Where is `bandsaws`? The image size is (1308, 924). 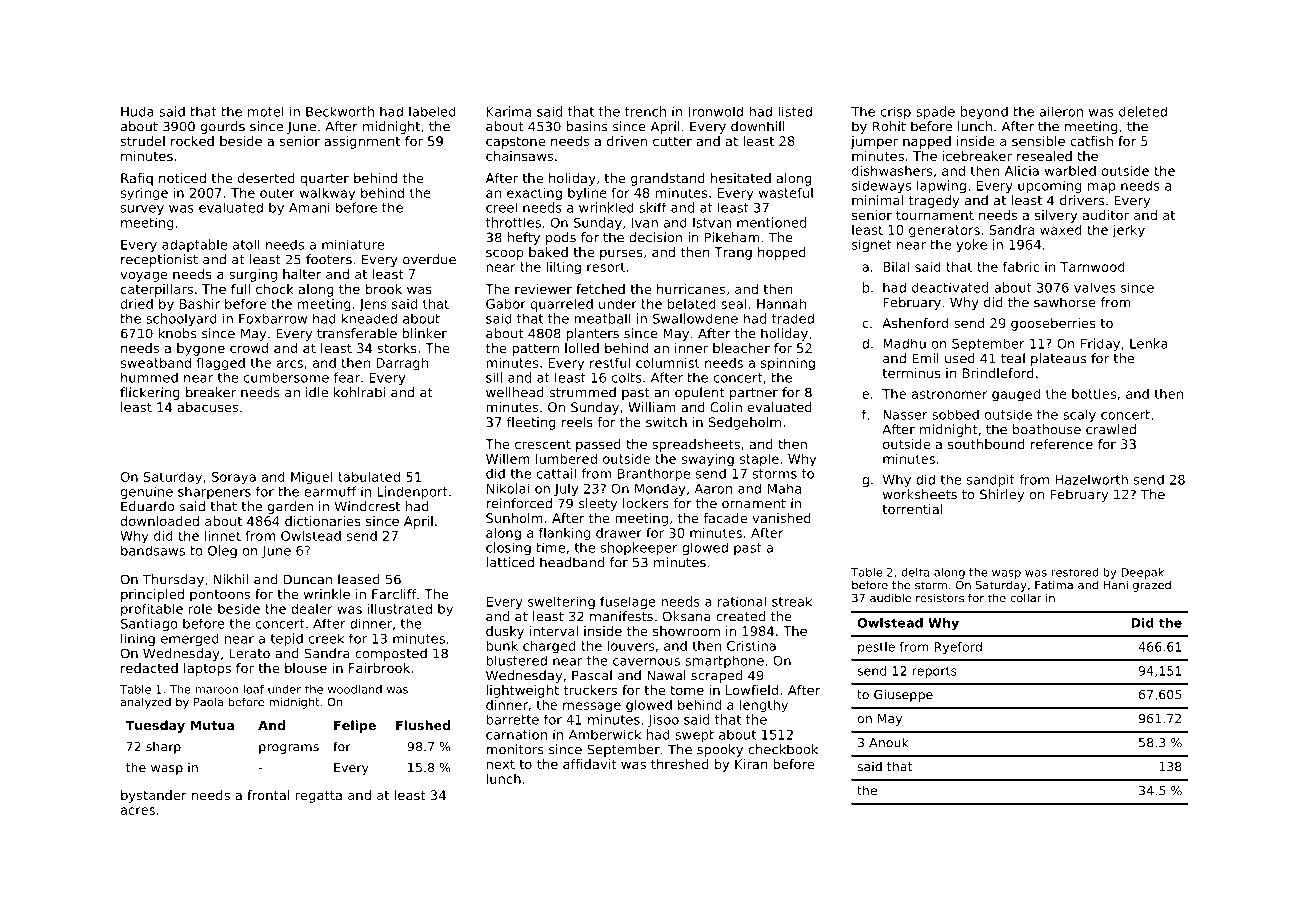
bandsaws is located at coordinates (153, 550).
